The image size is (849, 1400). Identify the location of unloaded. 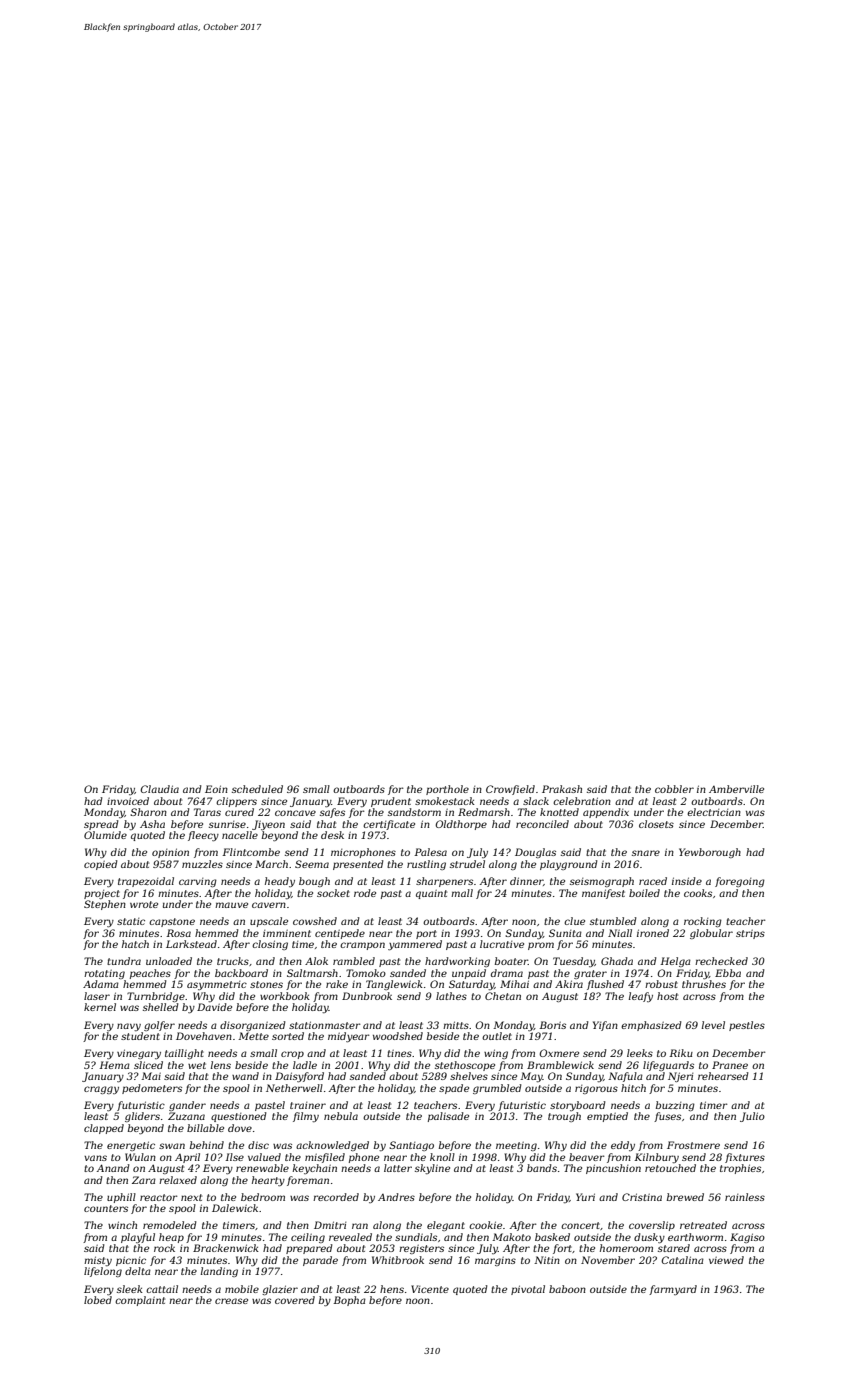
(169, 961).
